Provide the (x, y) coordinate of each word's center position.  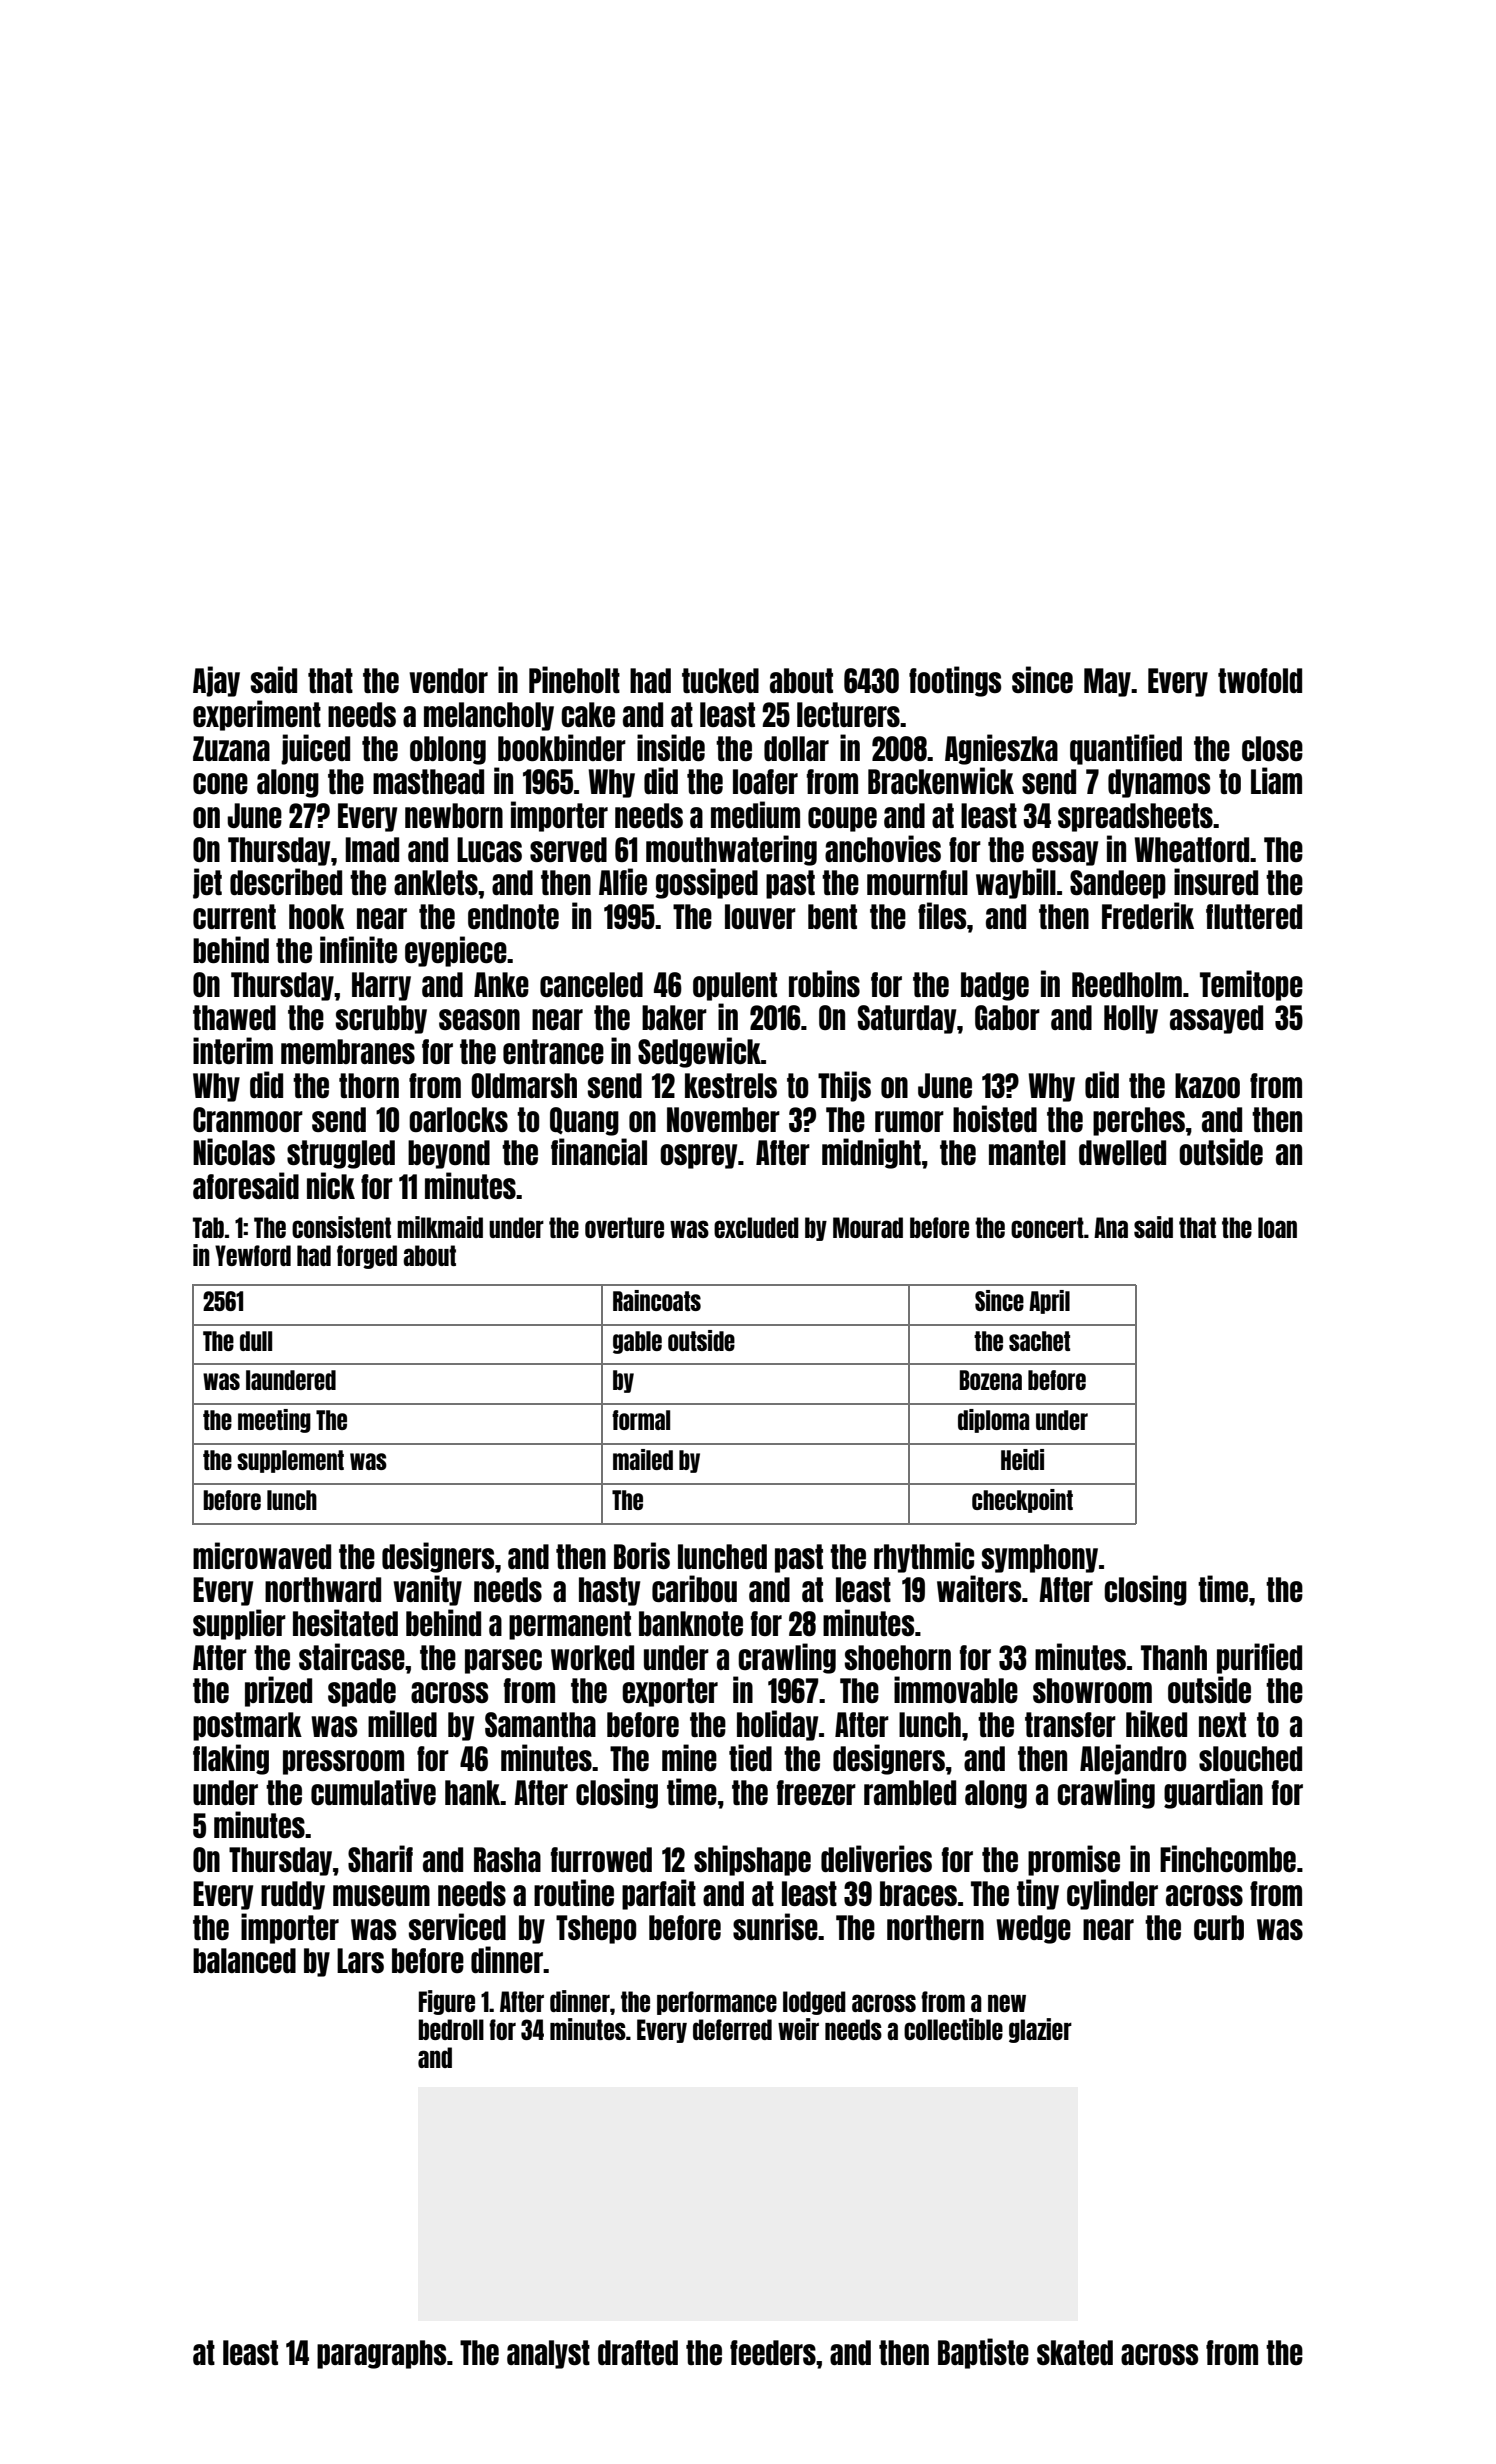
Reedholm (1127, 984)
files (942, 915)
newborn (454, 815)
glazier (1040, 2030)
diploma (993, 1421)
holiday (777, 1725)
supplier (239, 1624)
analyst (548, 2354)
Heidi (1022, 1459)
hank (473, 1792)
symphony (1040, 1558)
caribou (694, 1588)
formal (641, 1420)
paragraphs (381, 2354)
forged (367, 1257)
